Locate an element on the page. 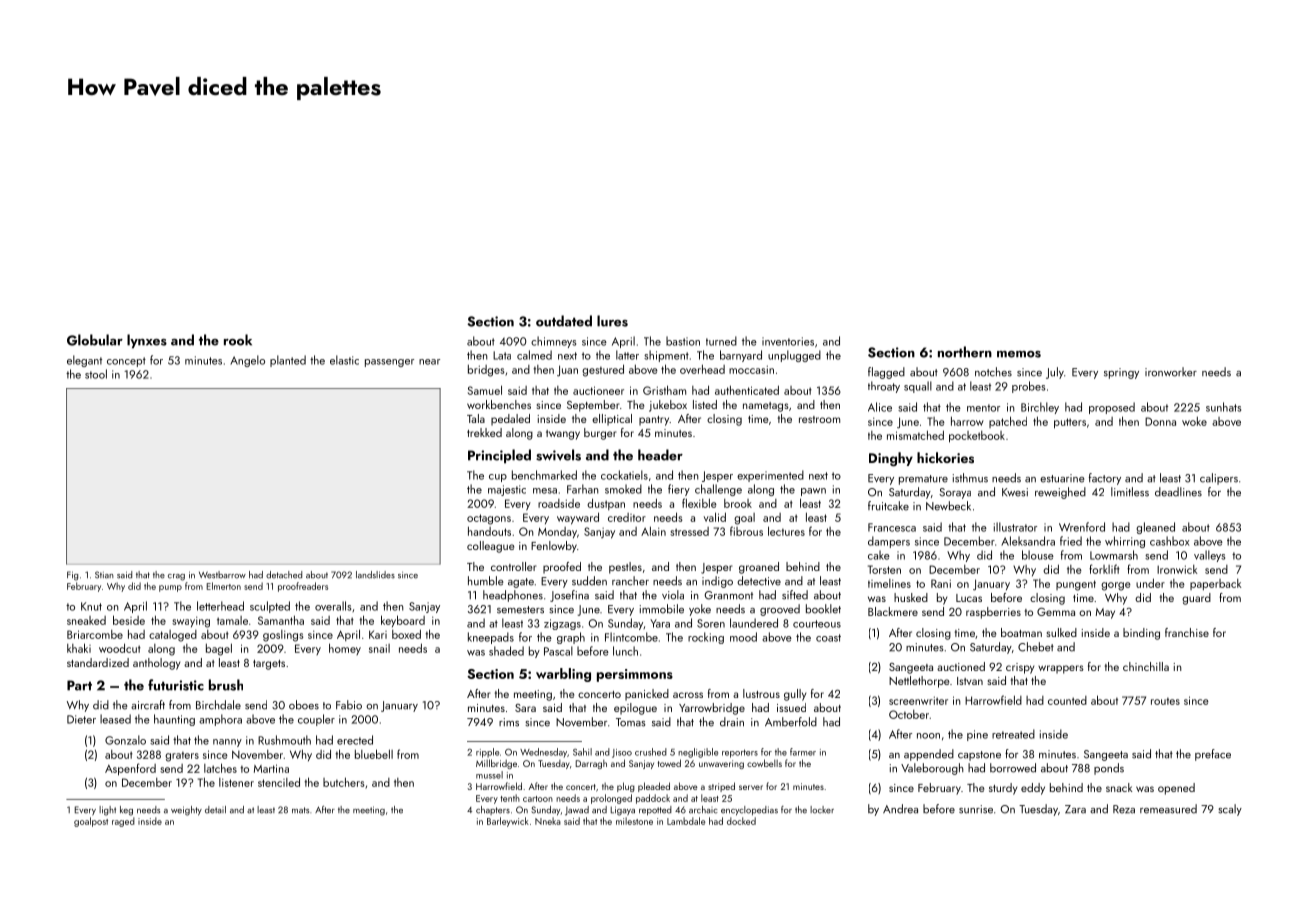 The width and height of the image is (1308, 924). wrappers is located at coordinates (1061, 669).
